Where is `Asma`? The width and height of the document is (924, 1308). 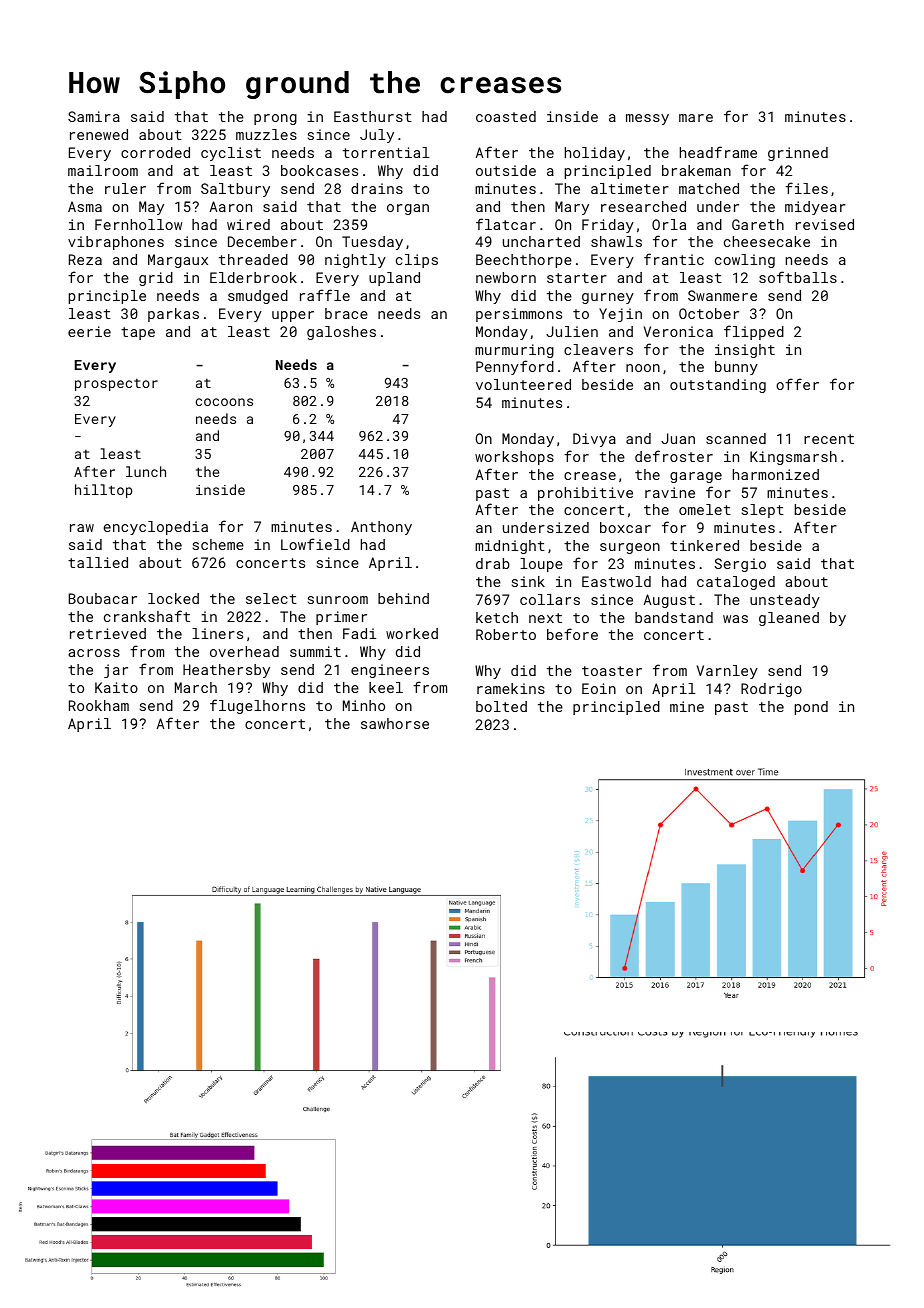 Asma is located at coordinates (85, 206).
